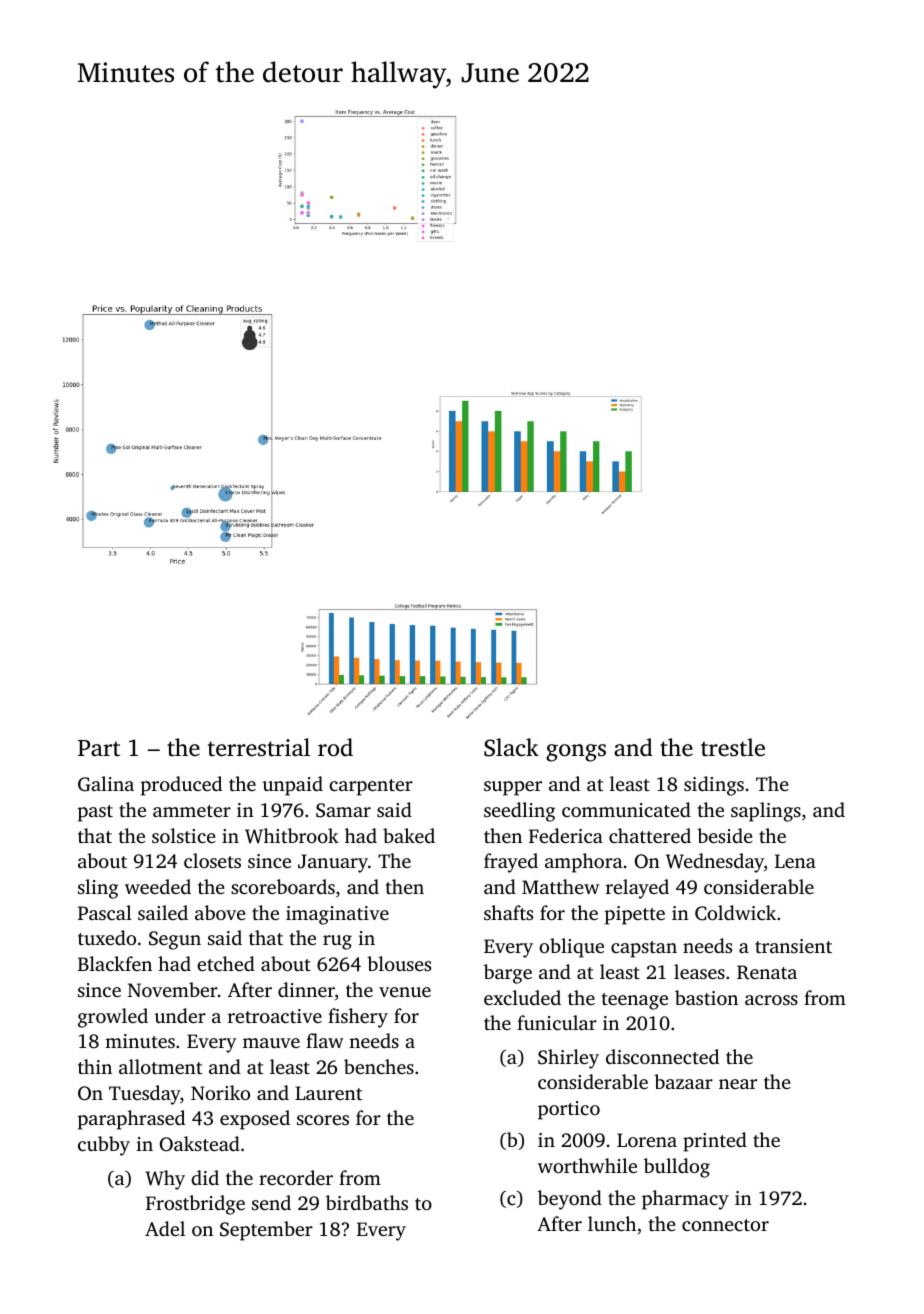 This page has height=1314, width=924. Describe the element at coordinates (733, 747) in the page. I see `trestle` at that location.
